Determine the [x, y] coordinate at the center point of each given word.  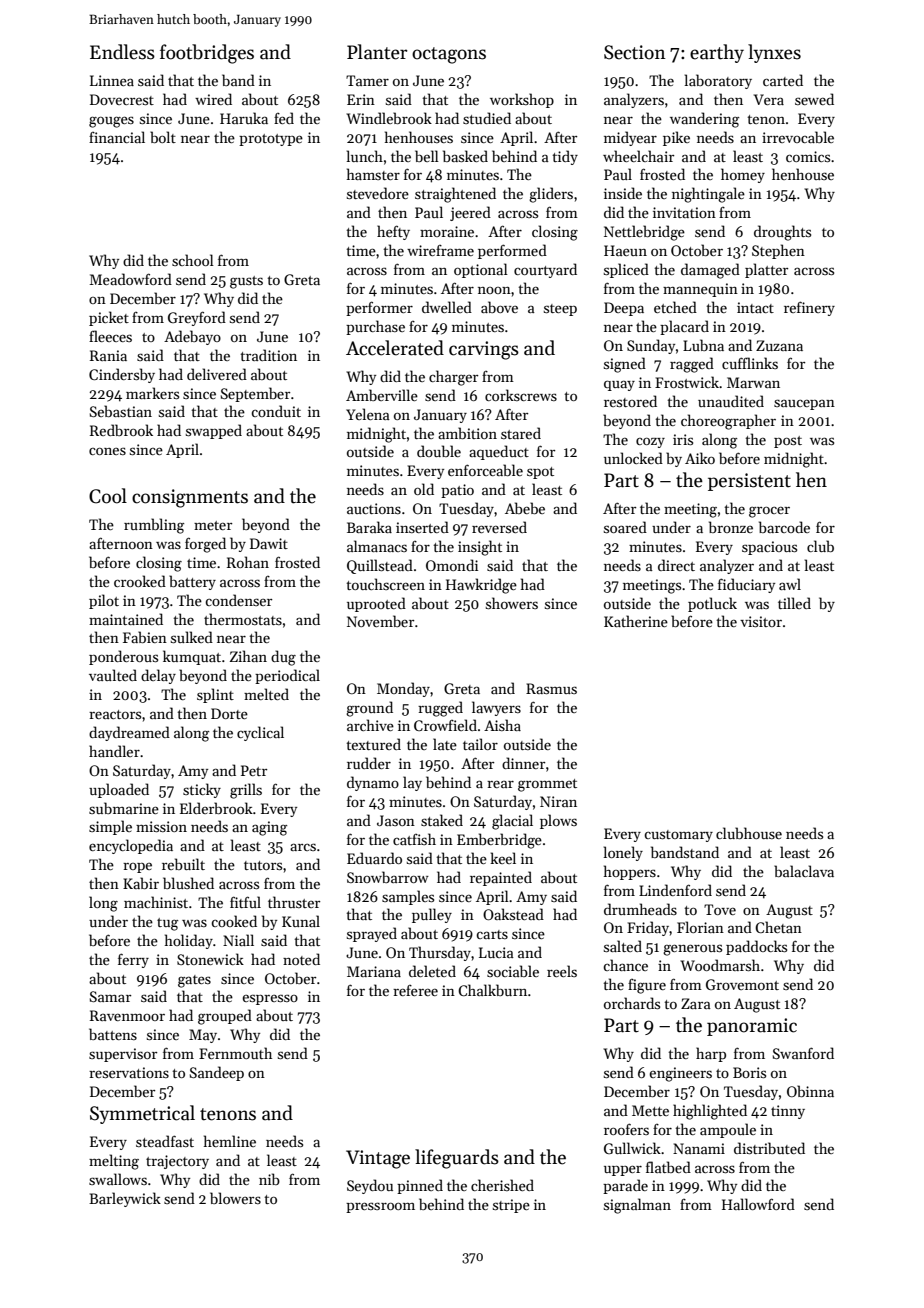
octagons [449, 55]
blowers [235, 1198]
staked [442, 820]
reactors [115, 714]
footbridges [207, 54]
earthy [717, 53]
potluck [712, 604]
